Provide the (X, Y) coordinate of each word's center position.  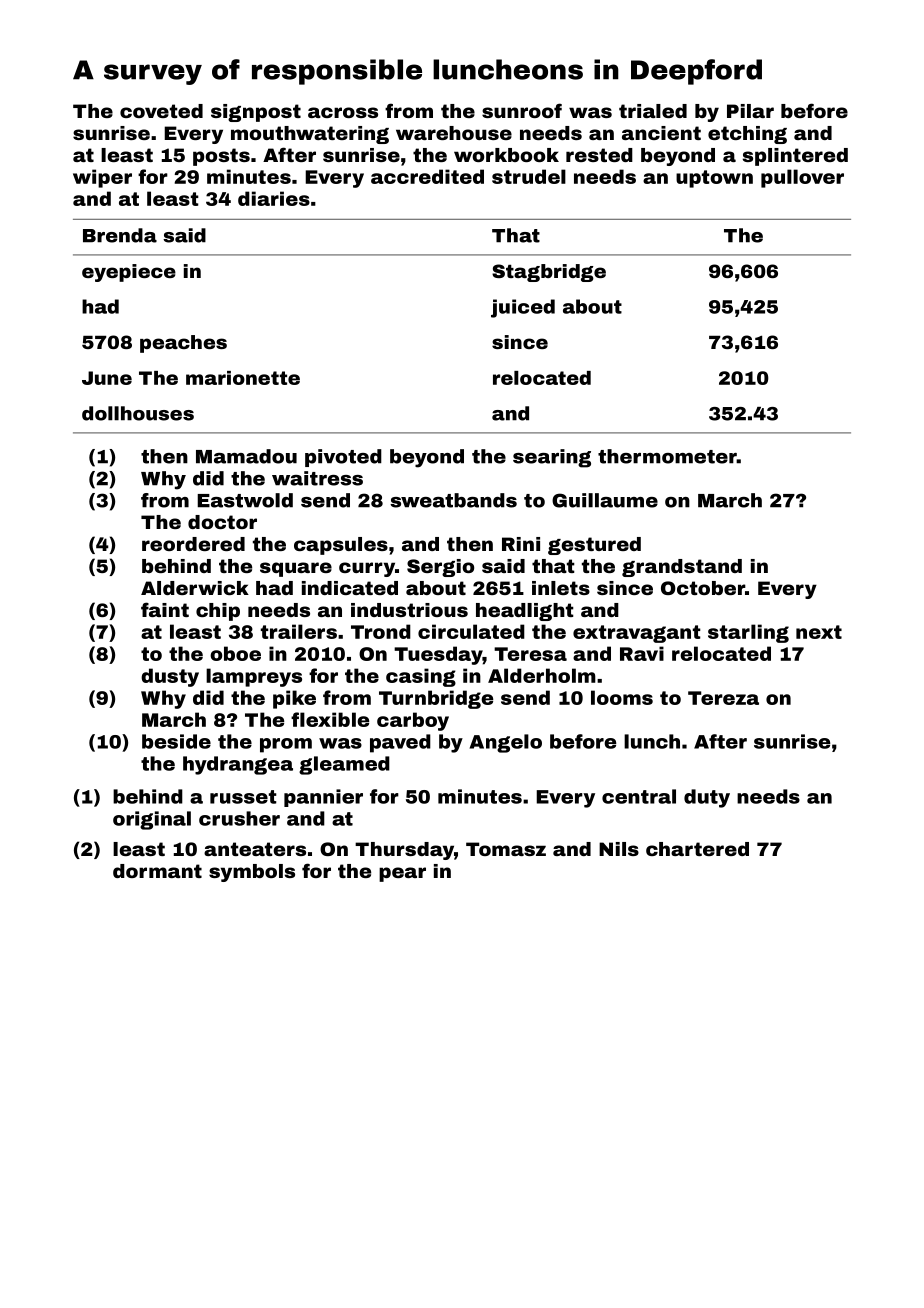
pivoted (343, 458)
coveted (161, 111)
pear (402, 874)
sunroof (522, 110)
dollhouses (138, 413)
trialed (653, 111)
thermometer (667, 456)
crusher (239, 818)
